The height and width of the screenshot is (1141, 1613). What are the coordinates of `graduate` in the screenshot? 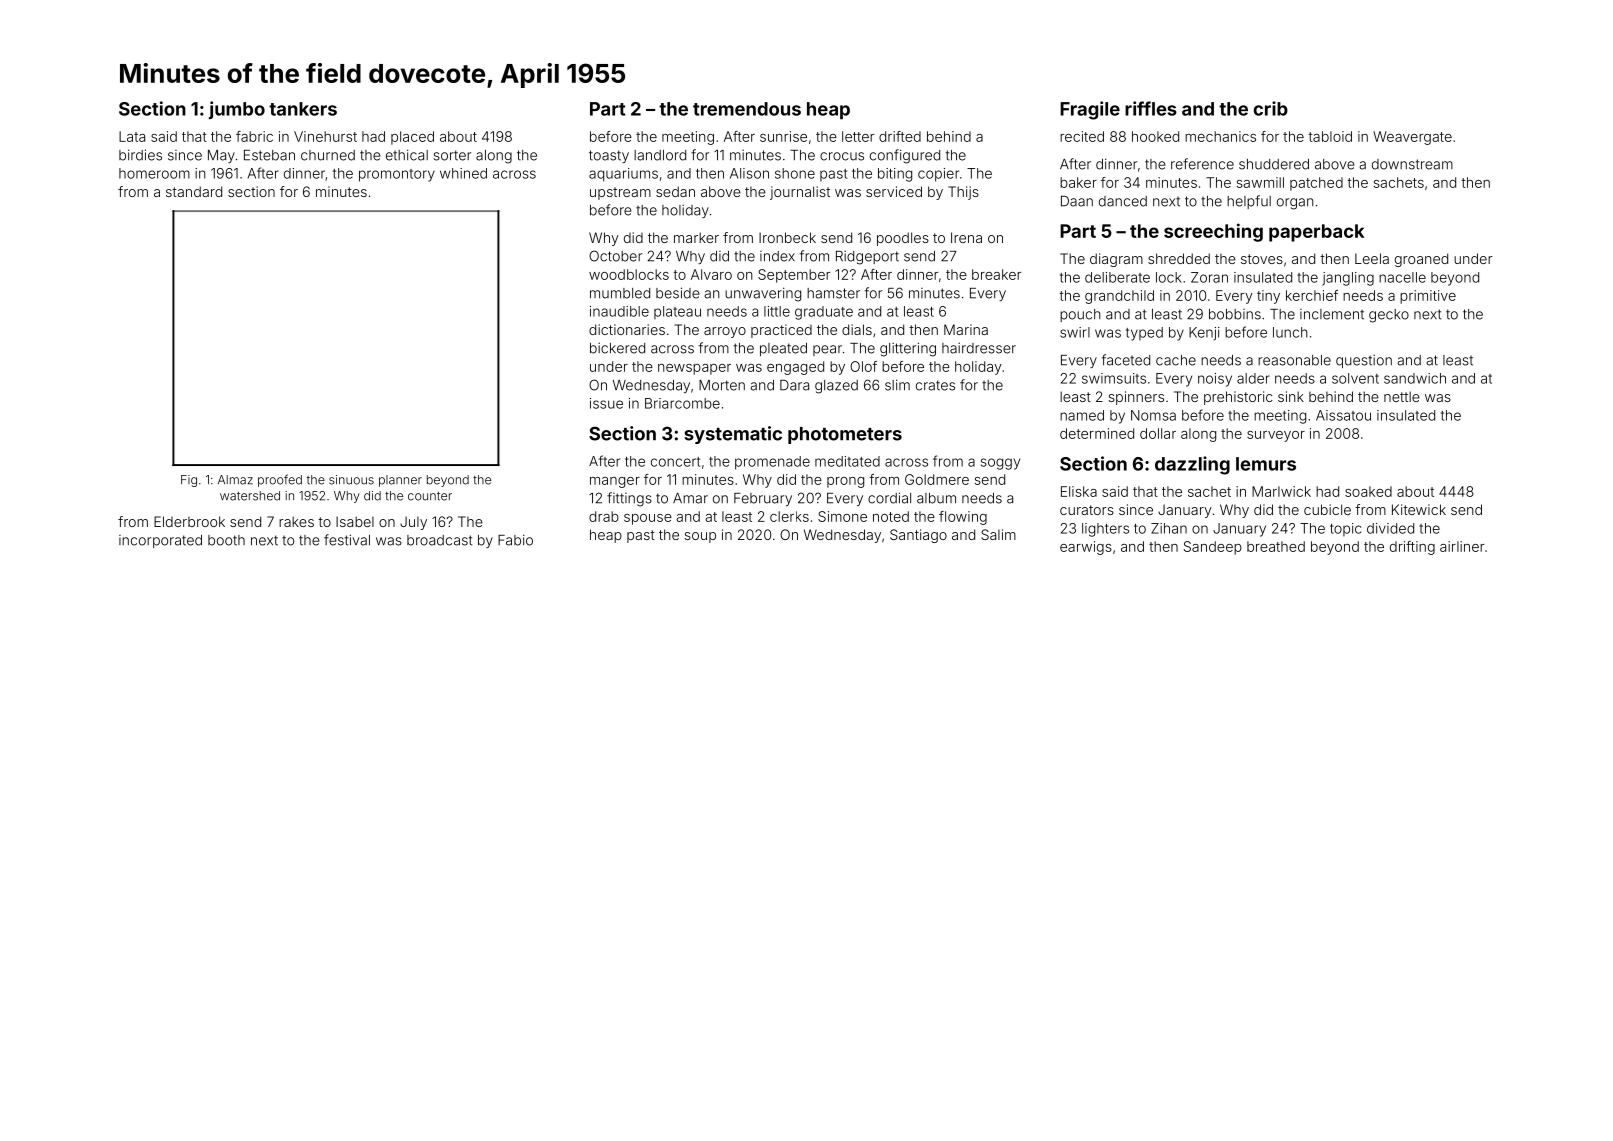 It's located at (824, 313).
